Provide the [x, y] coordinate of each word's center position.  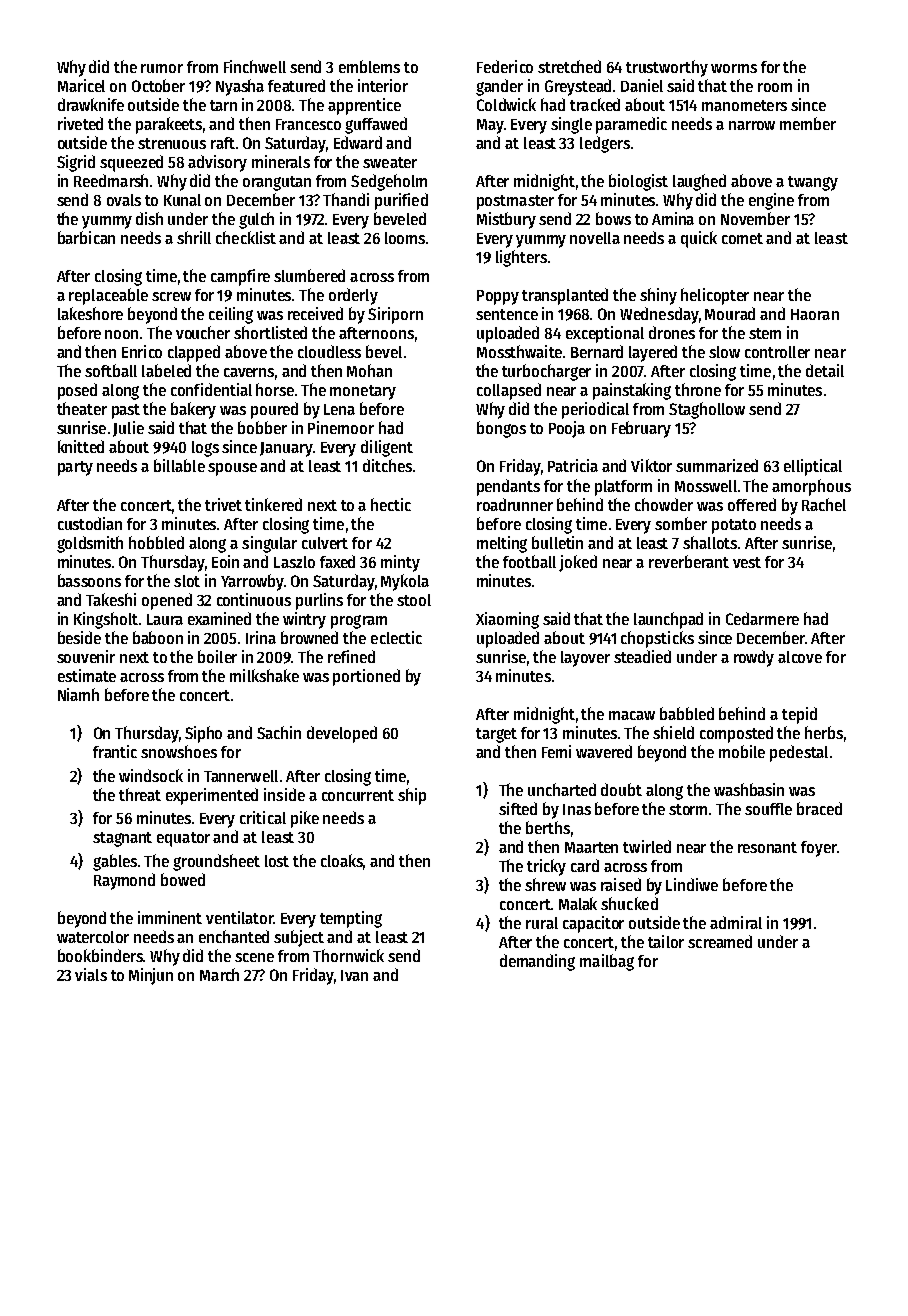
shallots [710, 542]
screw [171, 296]
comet [742, 238]
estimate [87, 675]
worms [734, 68]
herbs [824, 732]
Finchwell [255, 66]
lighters [521, 258]
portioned [366, 677]
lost [277, 861]
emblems [369, 66]
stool [414, 600]
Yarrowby [252, 582]
